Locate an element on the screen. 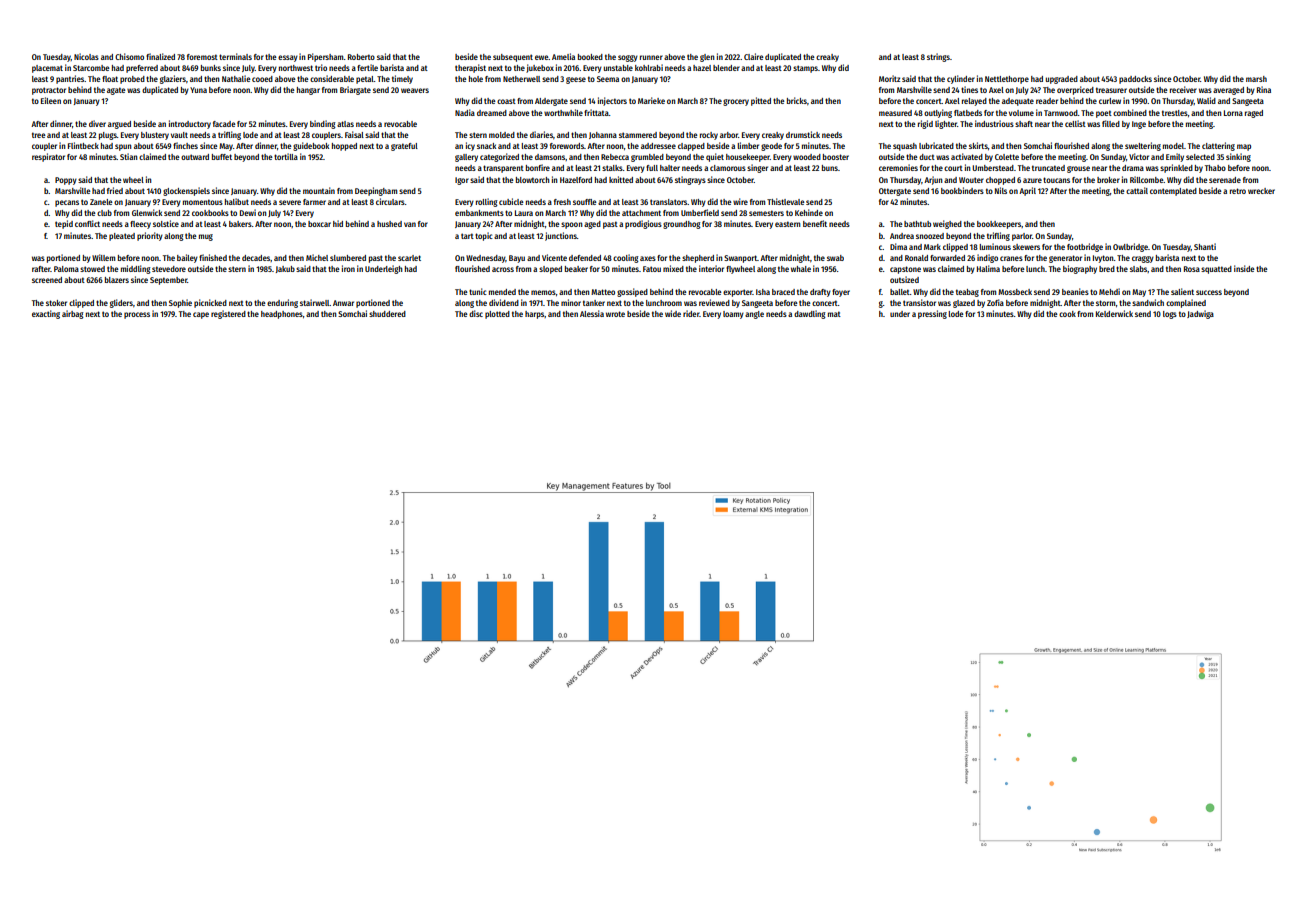 The height and width of the screenshot is (924, 1308). Sophie is located at coordinates (180, 303).
